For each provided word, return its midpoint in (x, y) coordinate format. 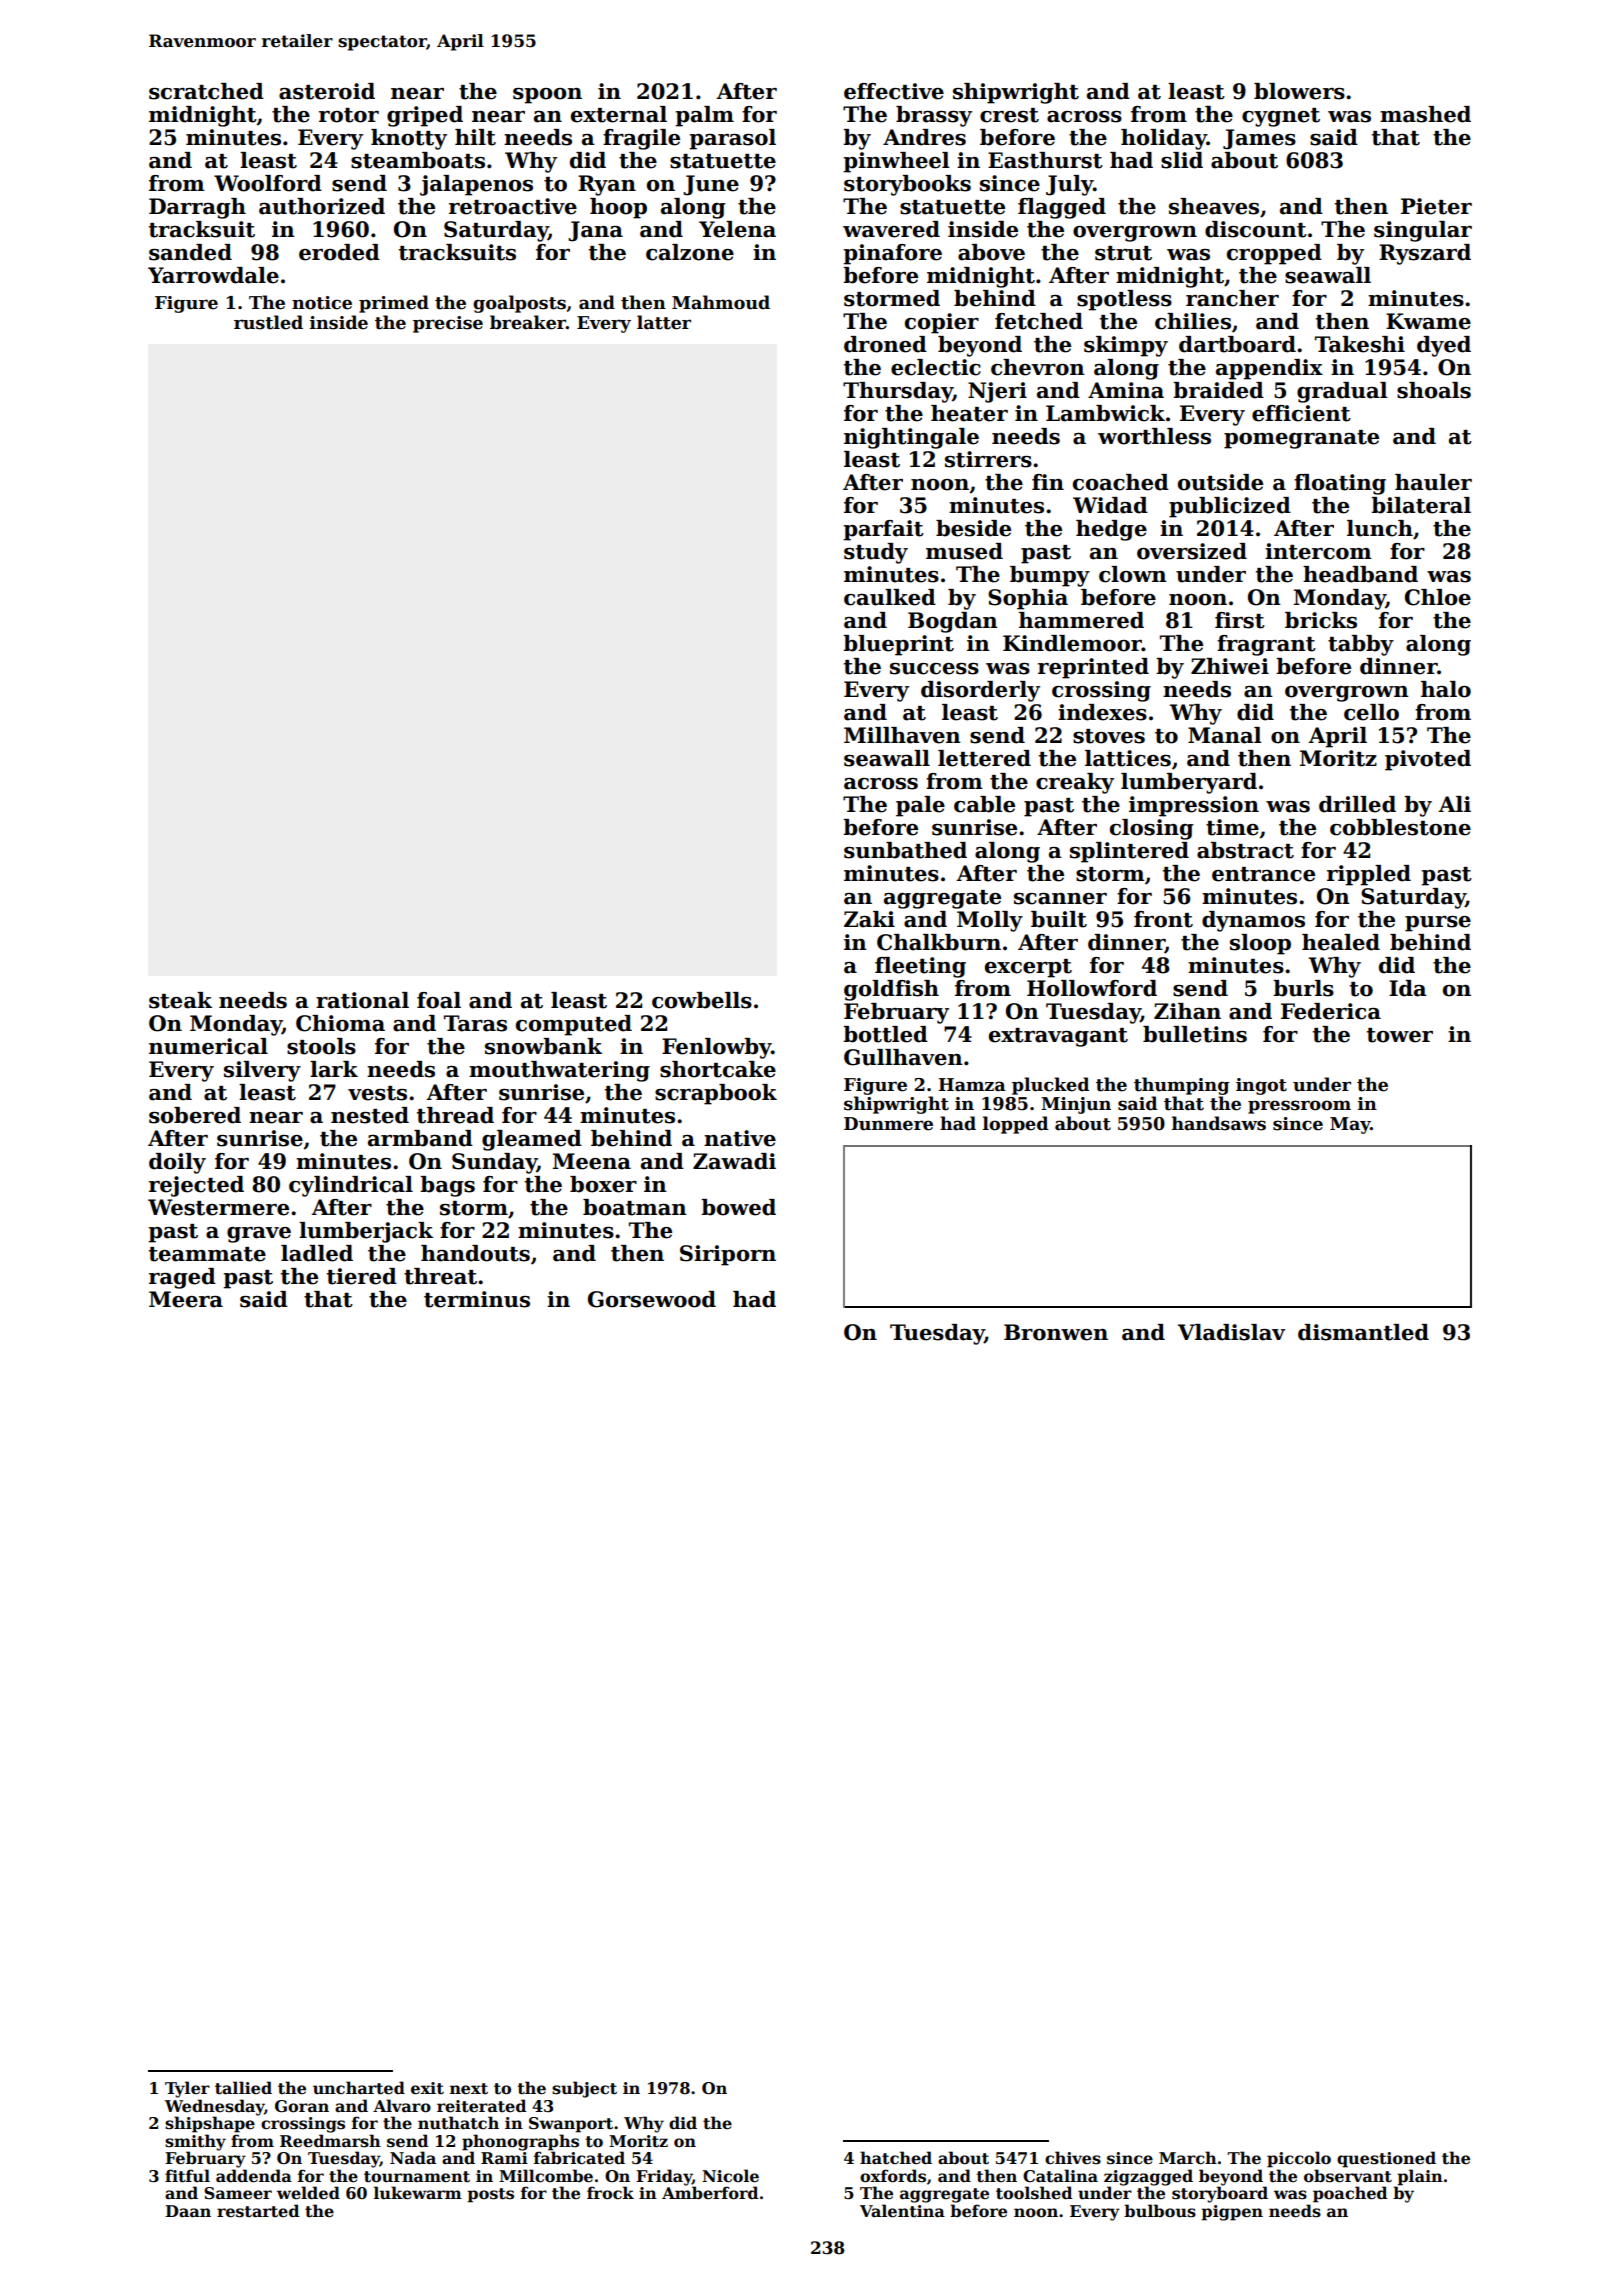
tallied (243, 2088)
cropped (1274, 254)
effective (894, 91)
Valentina (902, 2211)
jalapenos (476, 185)
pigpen (1232, 2213)
